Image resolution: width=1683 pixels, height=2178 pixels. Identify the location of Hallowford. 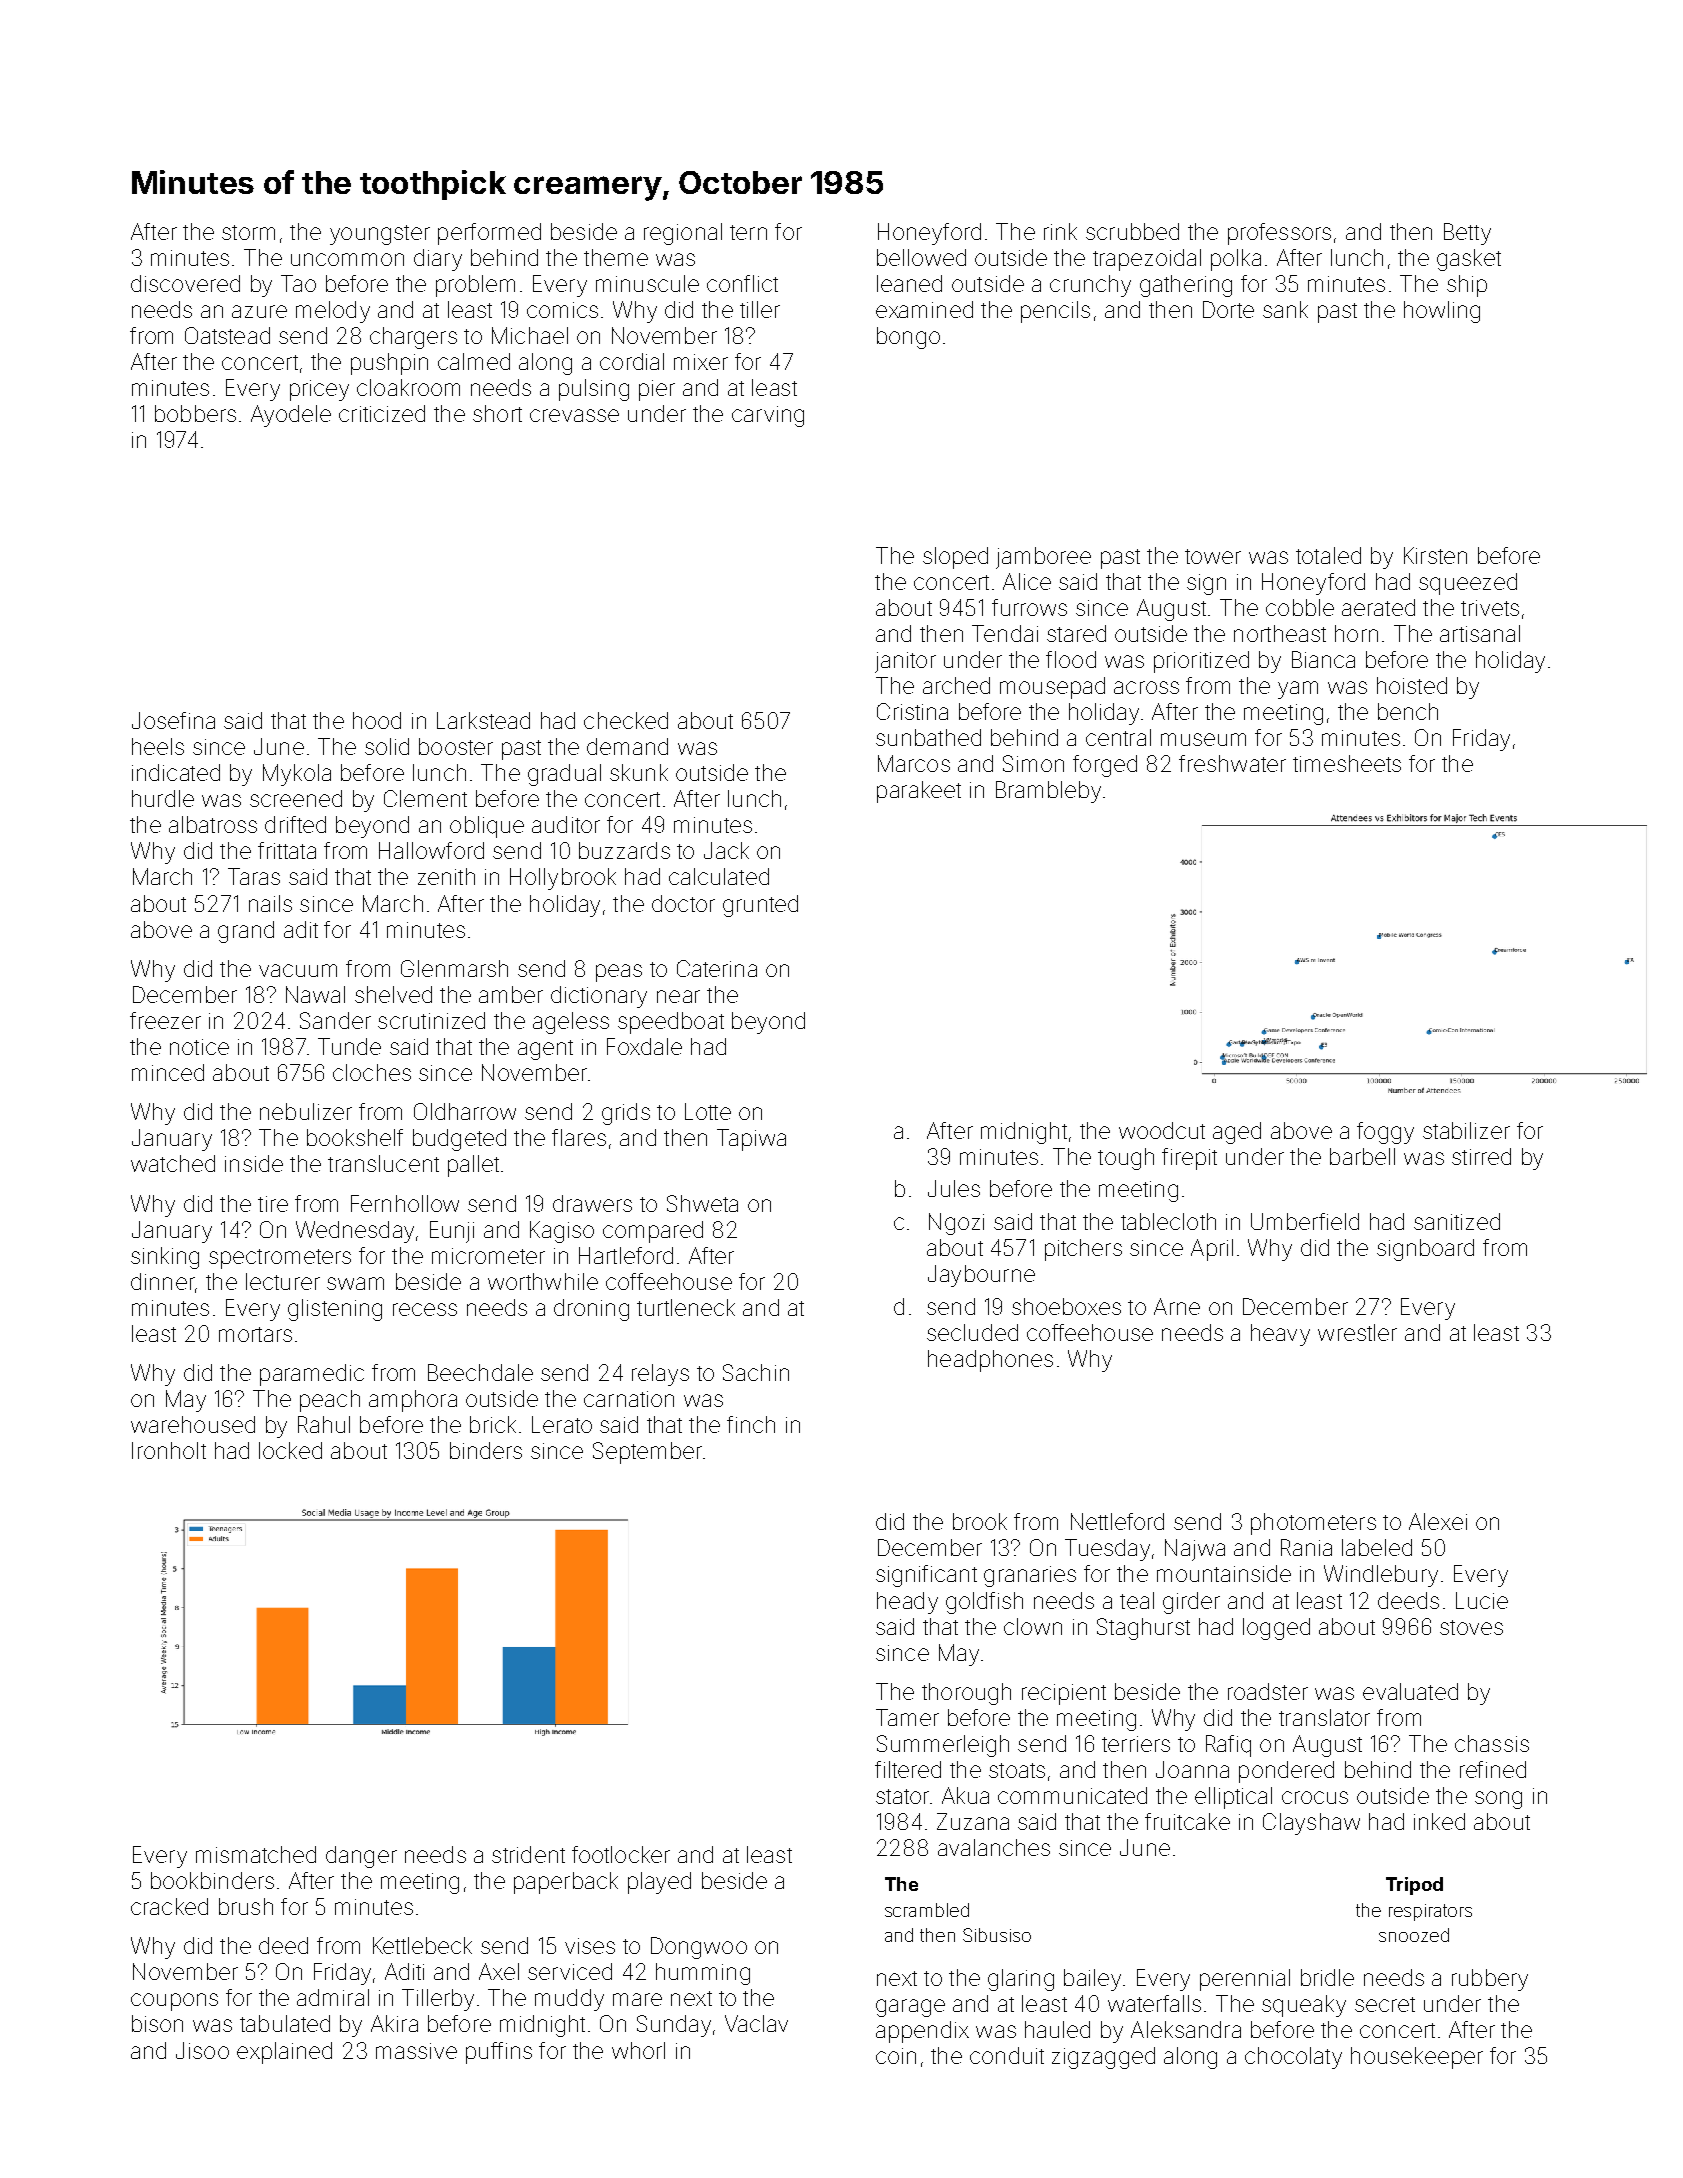
(431, 850).
